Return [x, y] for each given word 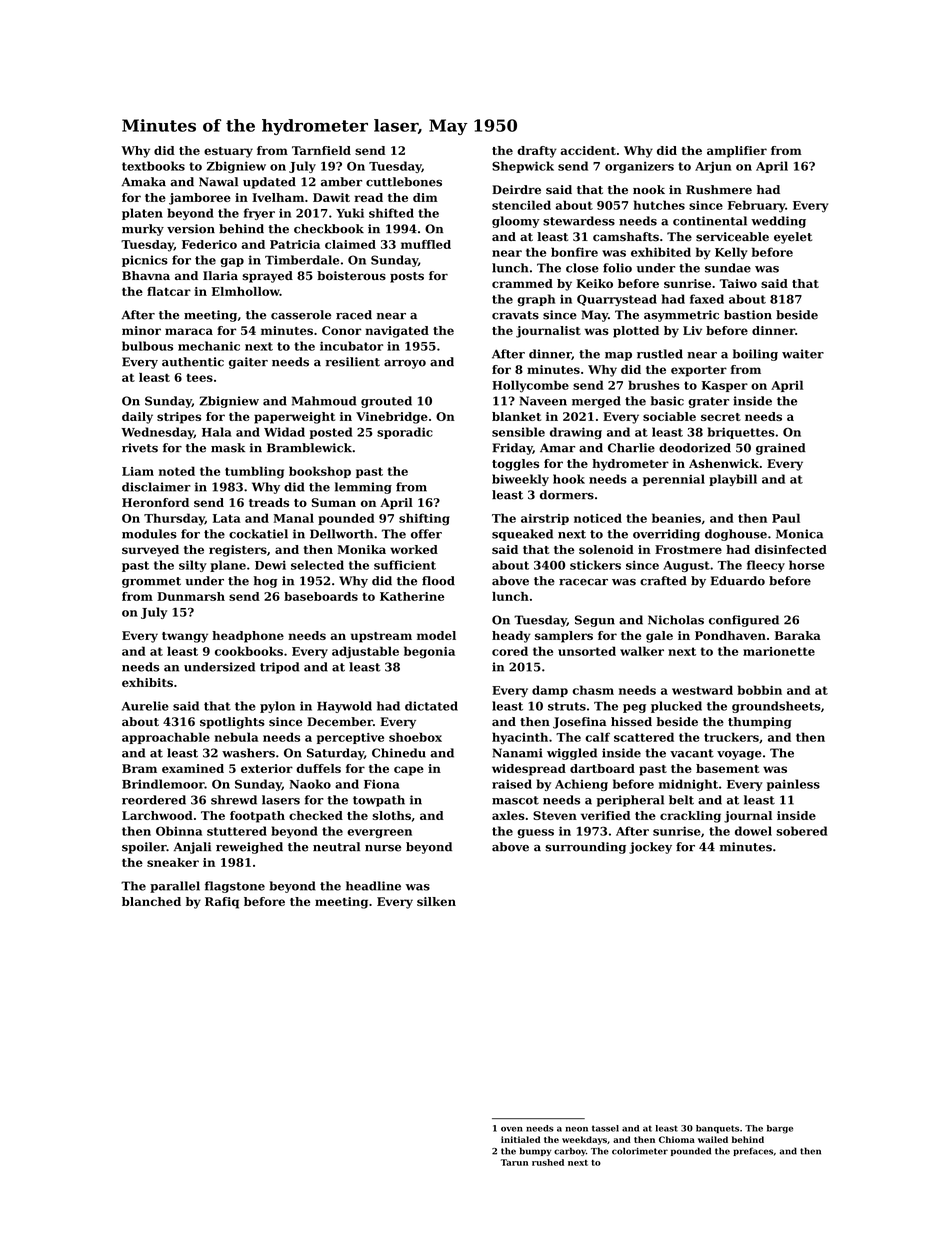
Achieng [581, 785]
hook [569, 479]
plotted [636, 332]
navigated [397, 332]
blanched [151, 901]
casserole [301, 315]
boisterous [351, 276]
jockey [650, 848]
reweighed [249, 848]
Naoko [310, 784]
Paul [786, 518]
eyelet [793, 238]
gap [232, 262]
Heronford [155, 502]
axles [508, 815]
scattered [644, 737]
